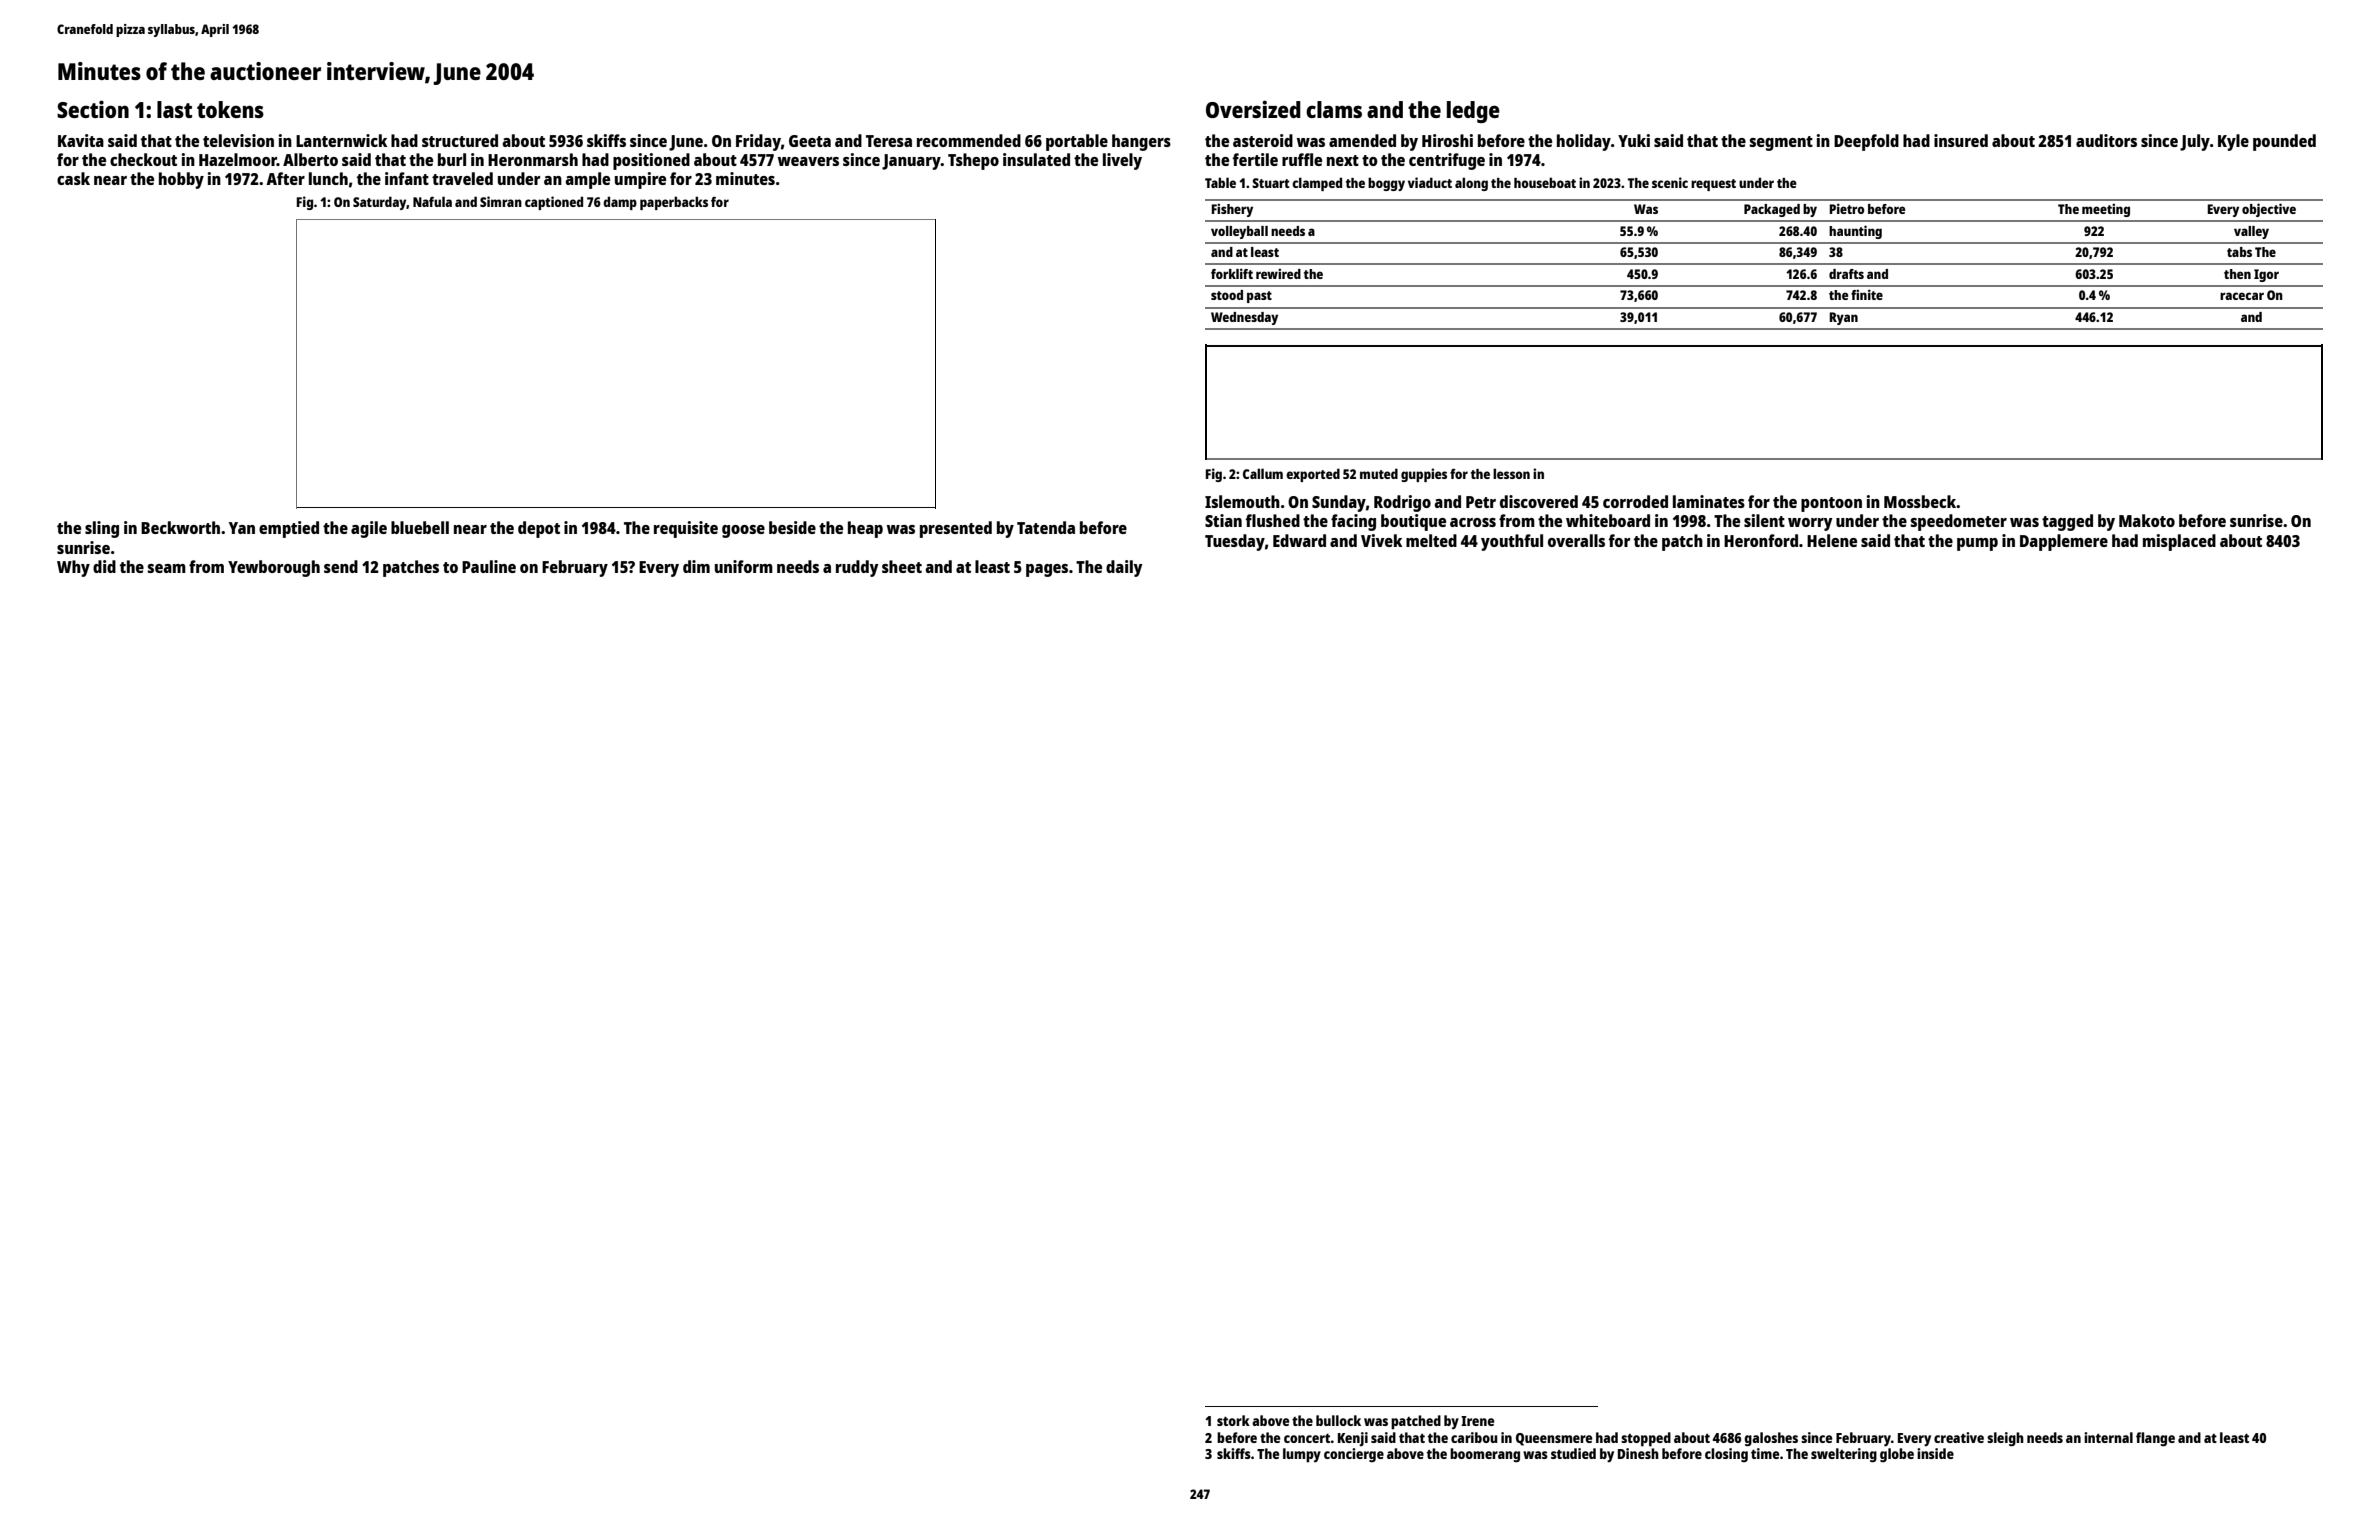 The height and width of the image is (1540, 2380). I want to click on concert, so click(1307, 1438).
